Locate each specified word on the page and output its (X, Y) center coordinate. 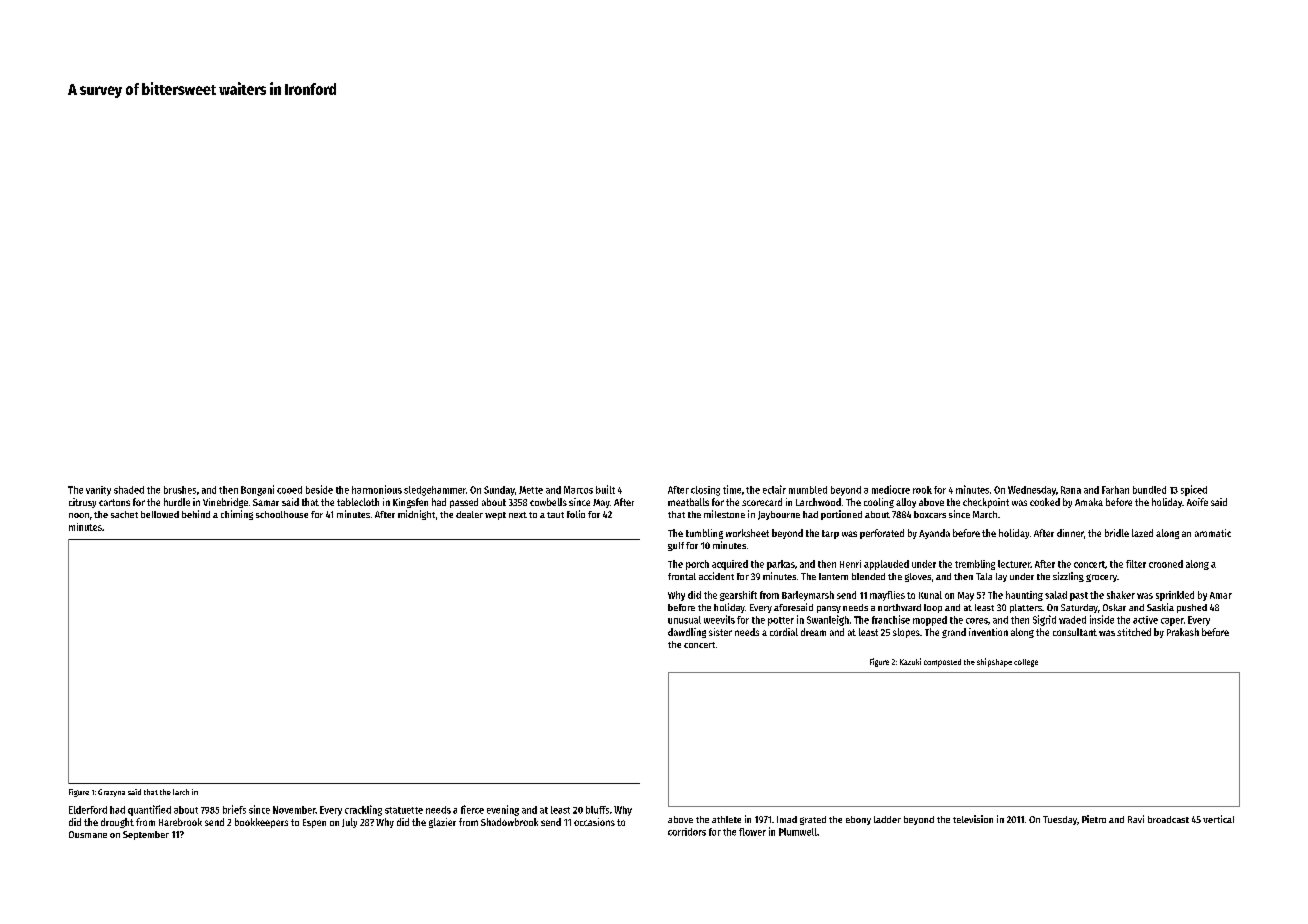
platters (1026, 608)
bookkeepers (261, 823)
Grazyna (111, 793)
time (732, 489)
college (1026, 663)
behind (196, 514)
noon (79, 515)
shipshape (994, 662)
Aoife (1197, 502)
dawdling (687, 633)
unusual (684, 620)
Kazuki (910, 661)
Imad (787, 819)
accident (716, 576)
